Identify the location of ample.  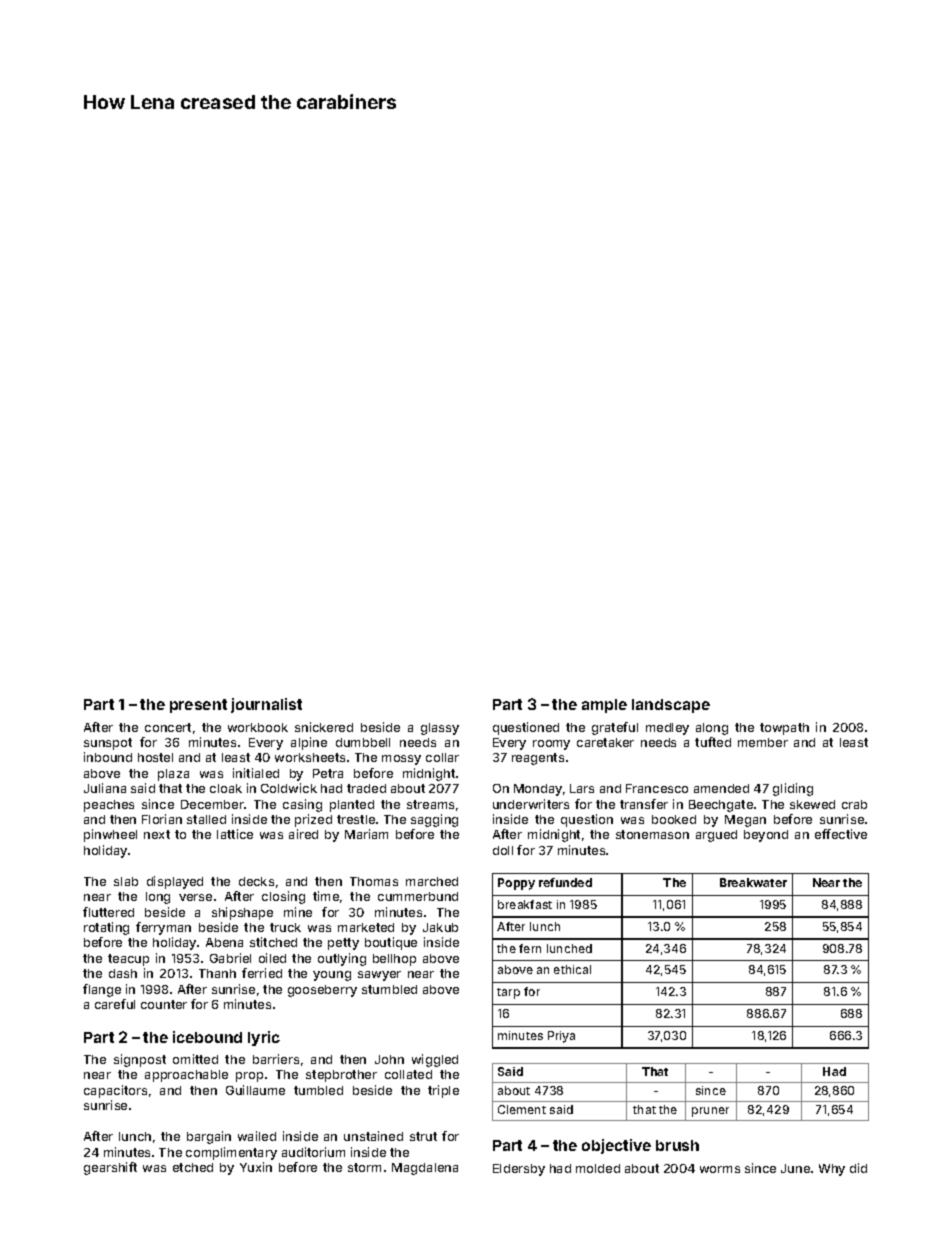
(604, 706).
